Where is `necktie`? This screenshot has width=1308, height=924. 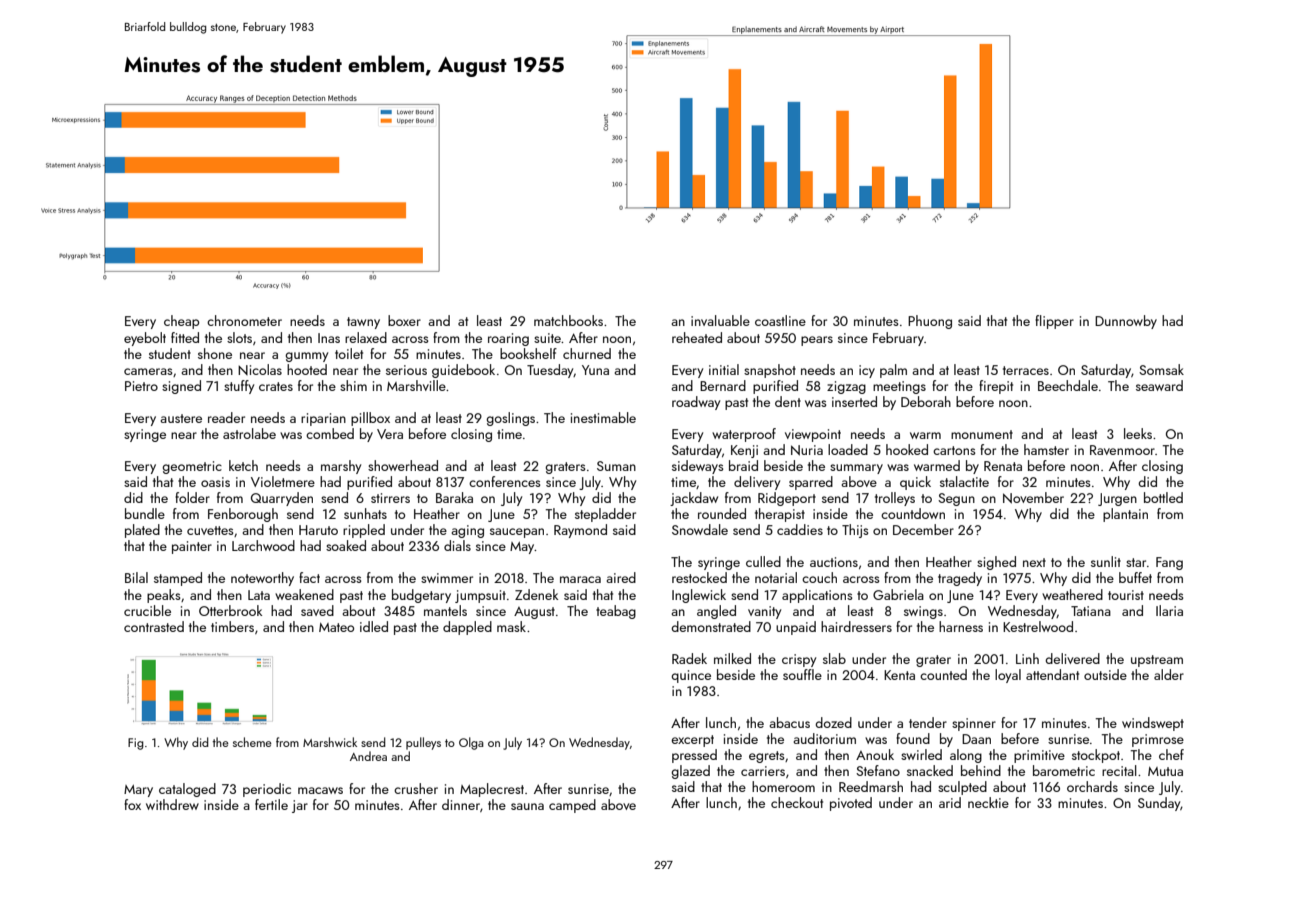 necktie is located at coordinates (988, 802).
